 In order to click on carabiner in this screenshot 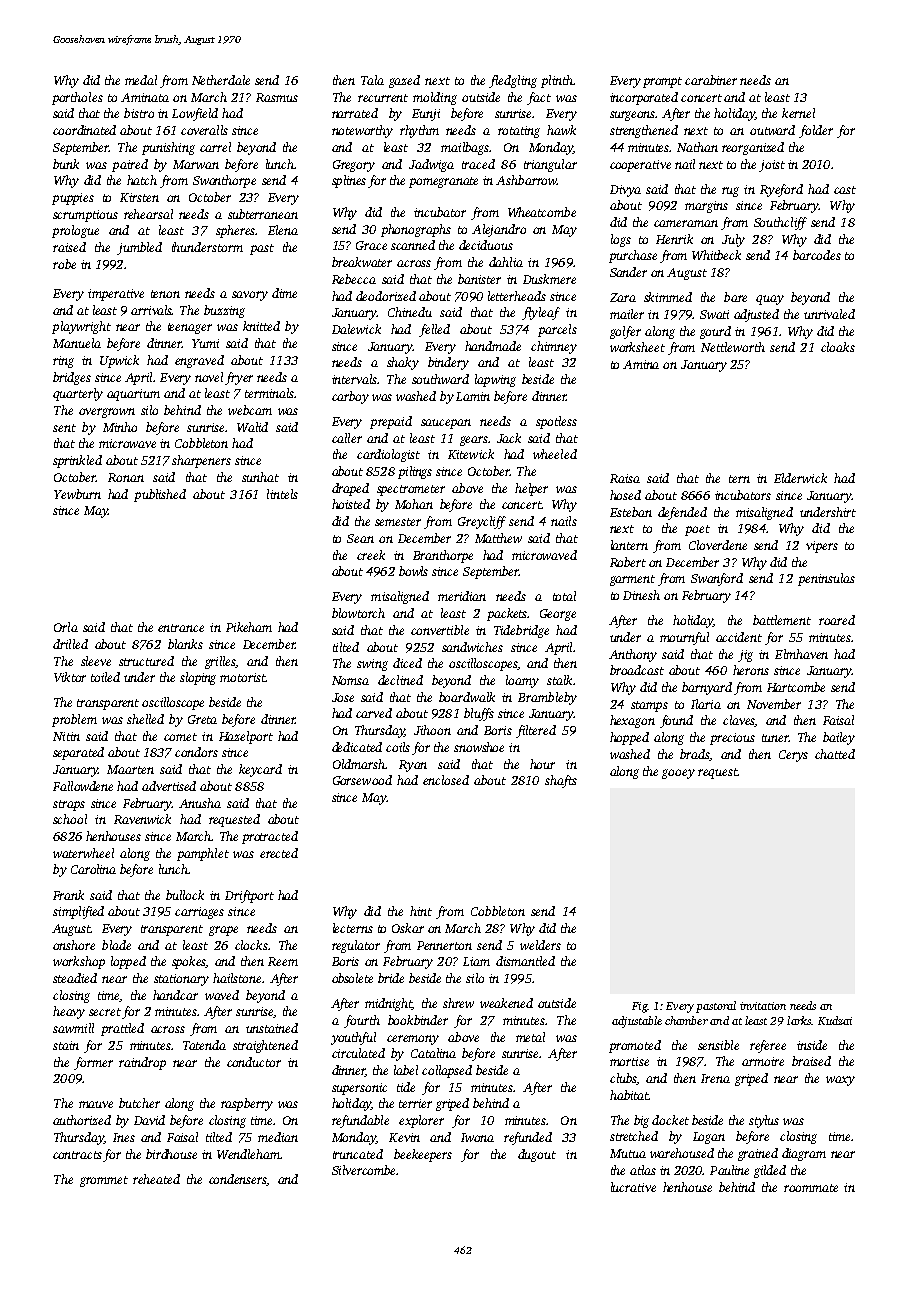, I will do `click(711, 80)`.
